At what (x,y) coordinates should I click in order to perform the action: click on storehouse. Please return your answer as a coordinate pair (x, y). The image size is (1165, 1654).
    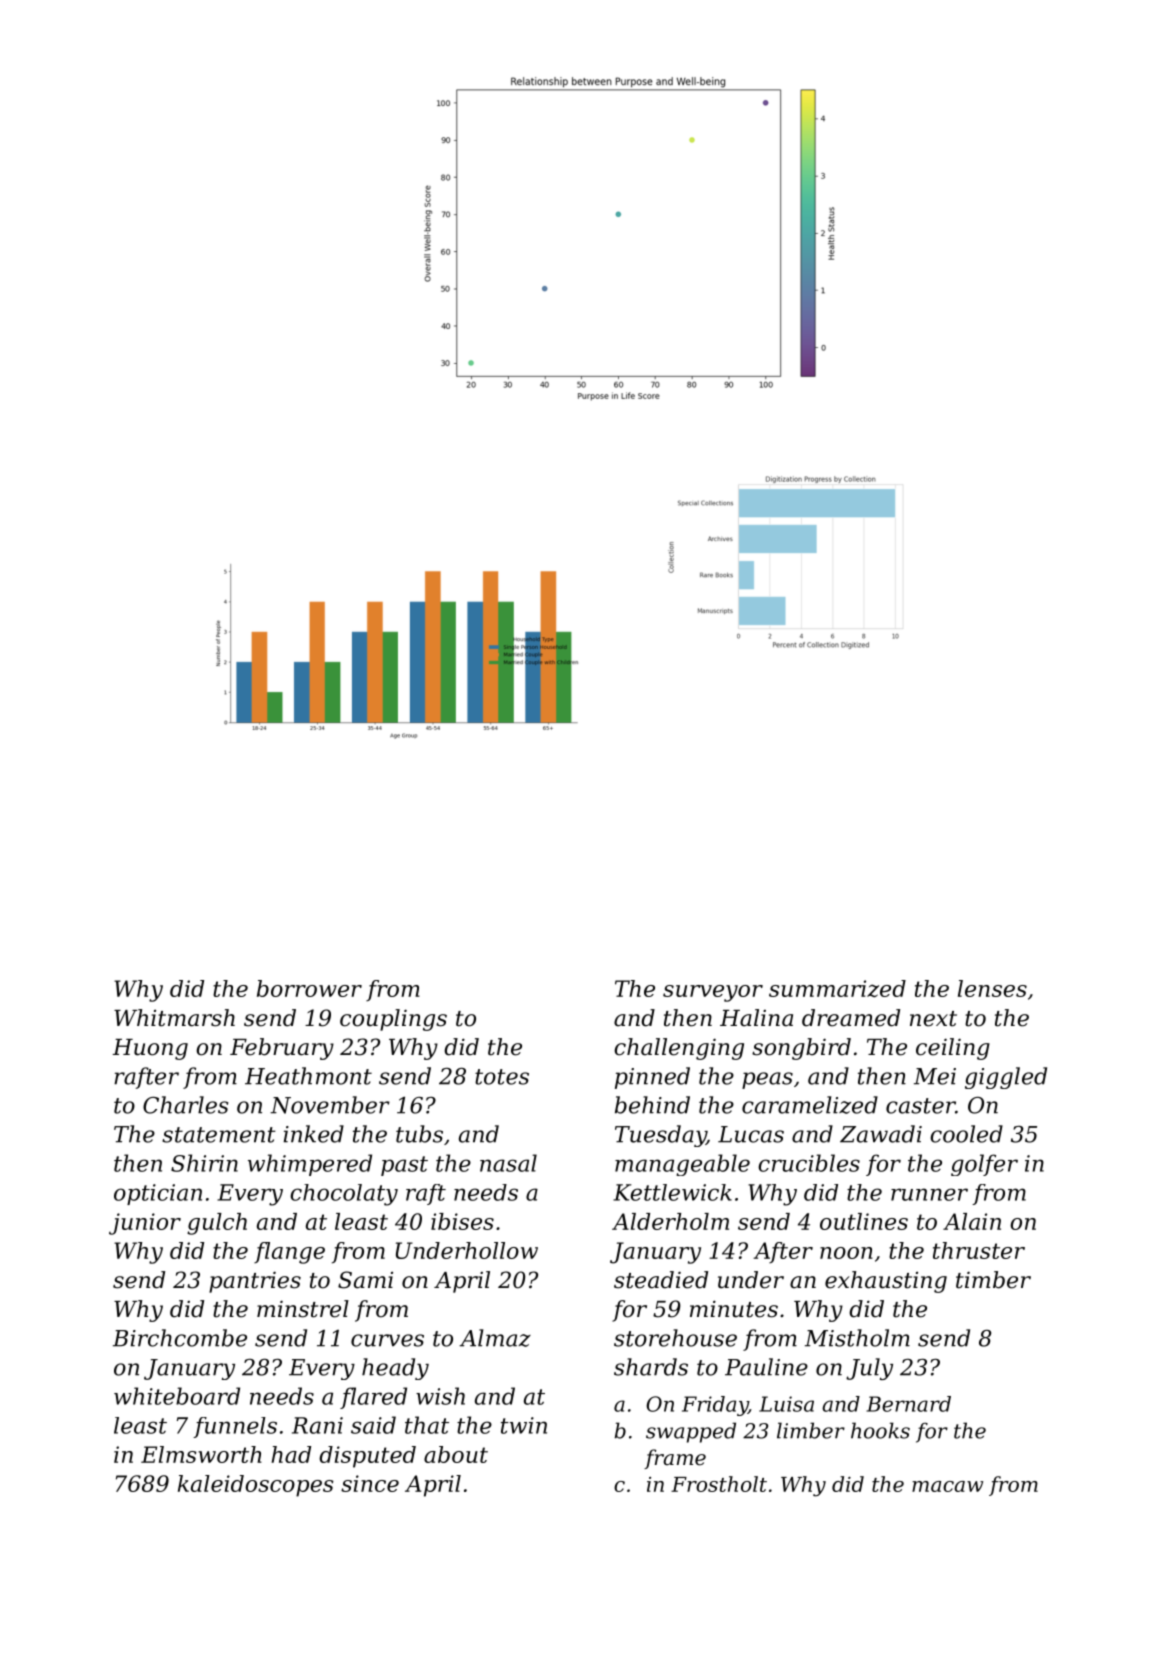
    Looking at the image, I should click on (675, 1338).
